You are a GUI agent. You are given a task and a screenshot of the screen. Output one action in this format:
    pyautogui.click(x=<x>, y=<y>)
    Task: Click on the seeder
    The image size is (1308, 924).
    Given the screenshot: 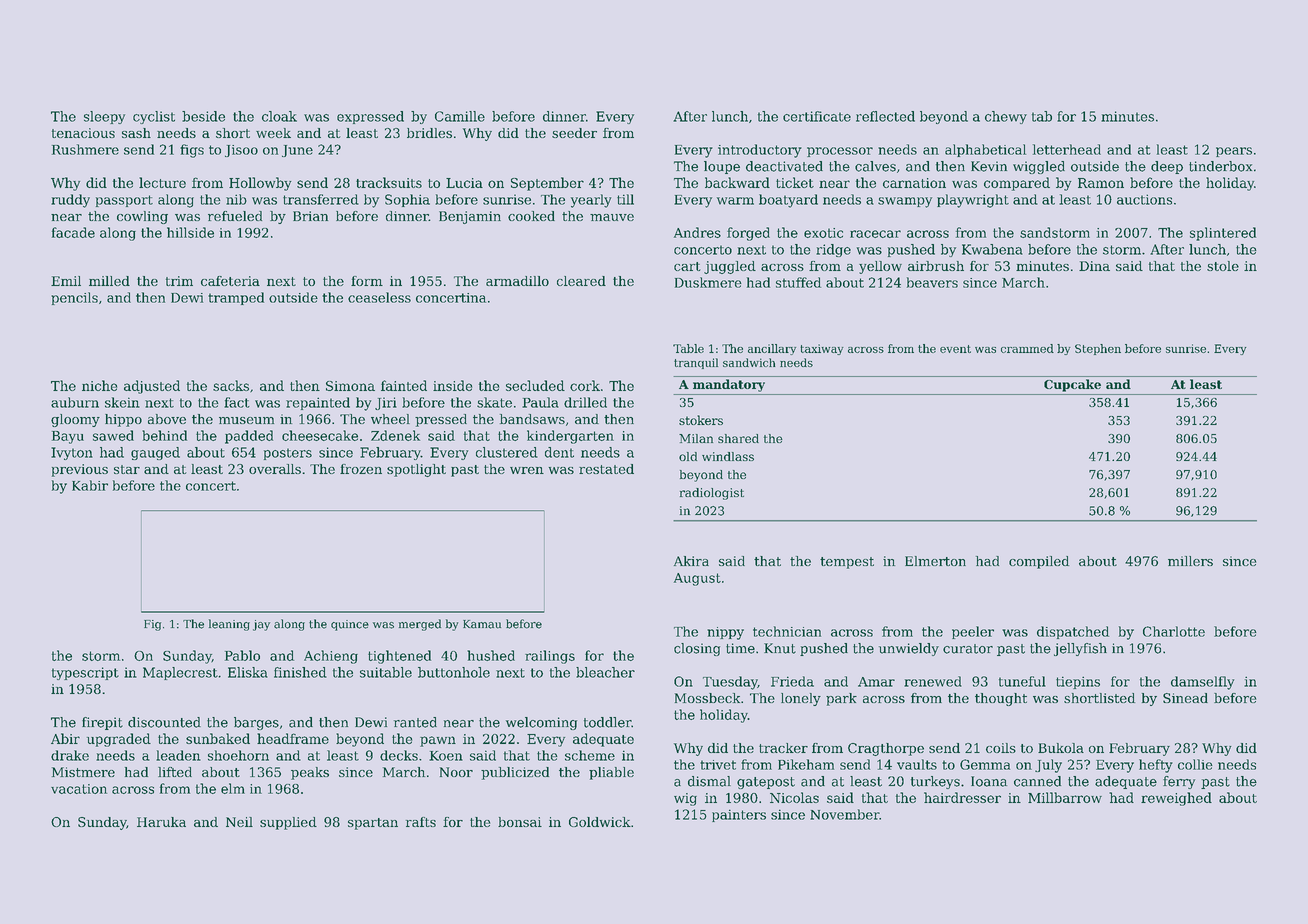 What is the action you would take?
    pyautogui.click(x=574, y=133)
